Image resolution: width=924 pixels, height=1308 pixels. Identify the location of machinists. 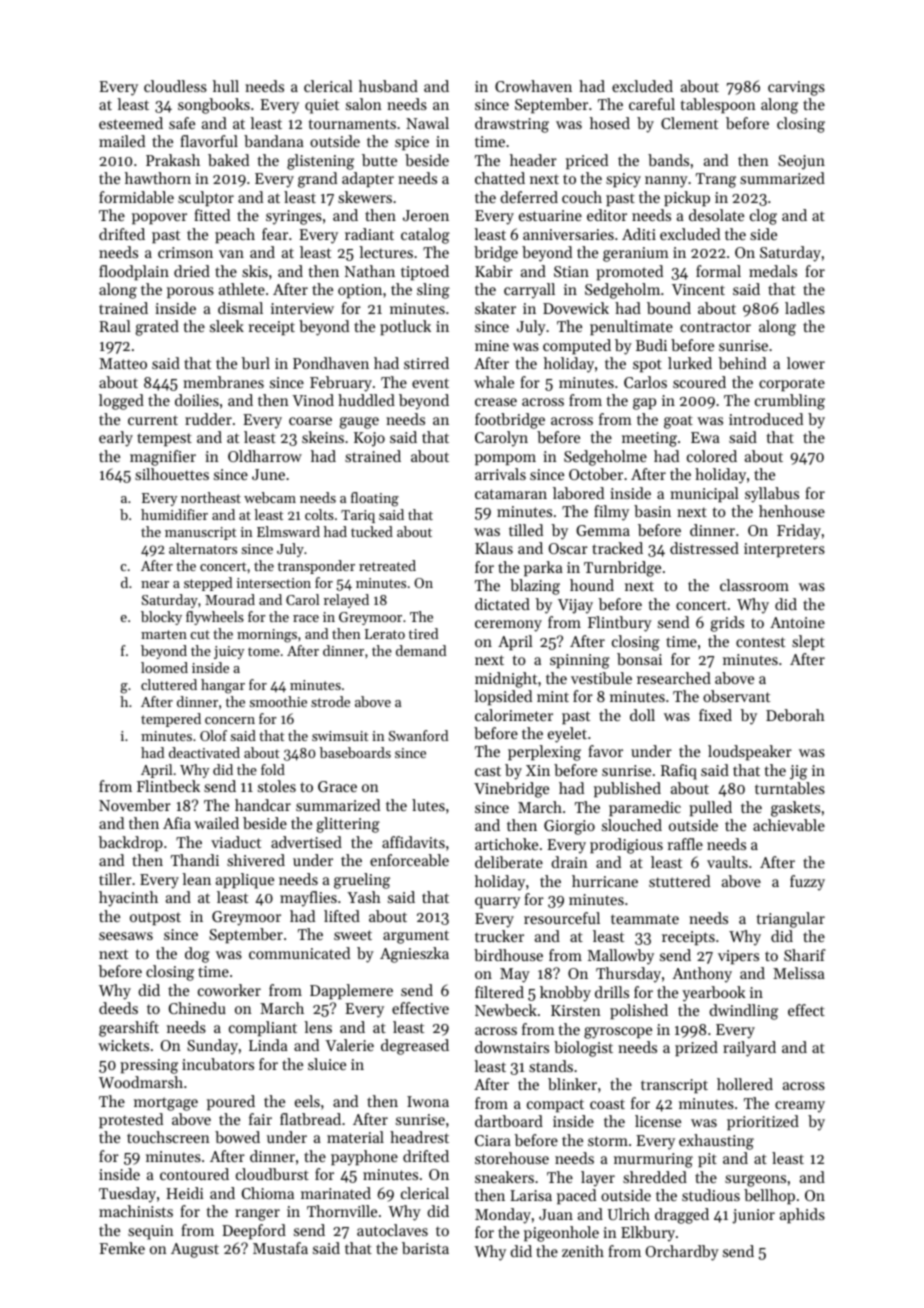
(136, 1211).
